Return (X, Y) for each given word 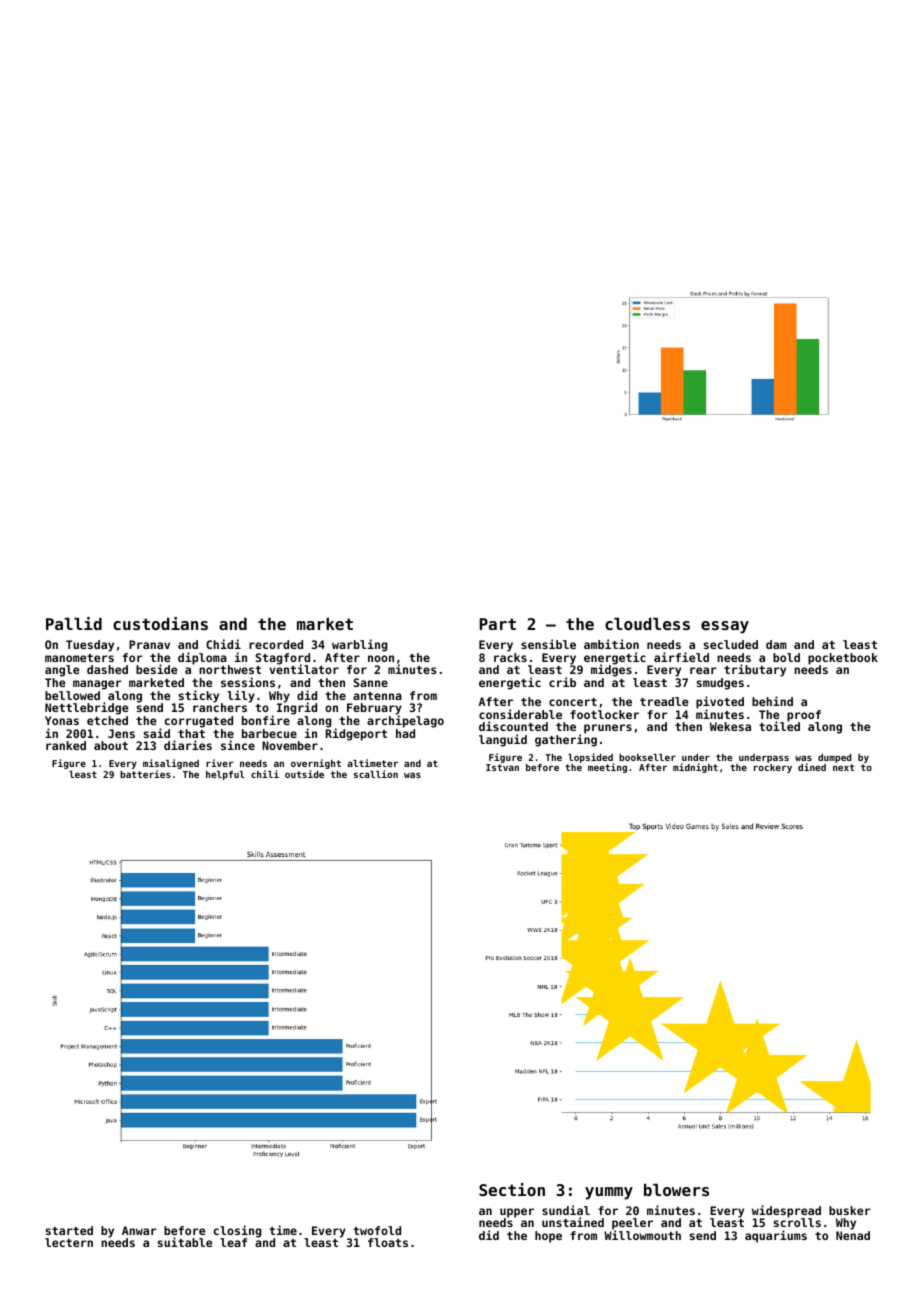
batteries (145, 774)
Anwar (139, 1230)
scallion (376, 774)
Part (498, 624)
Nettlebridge (86, 708)
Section (512, 1189)
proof (804, 716)
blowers (676, 1190)
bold (786, 657)
